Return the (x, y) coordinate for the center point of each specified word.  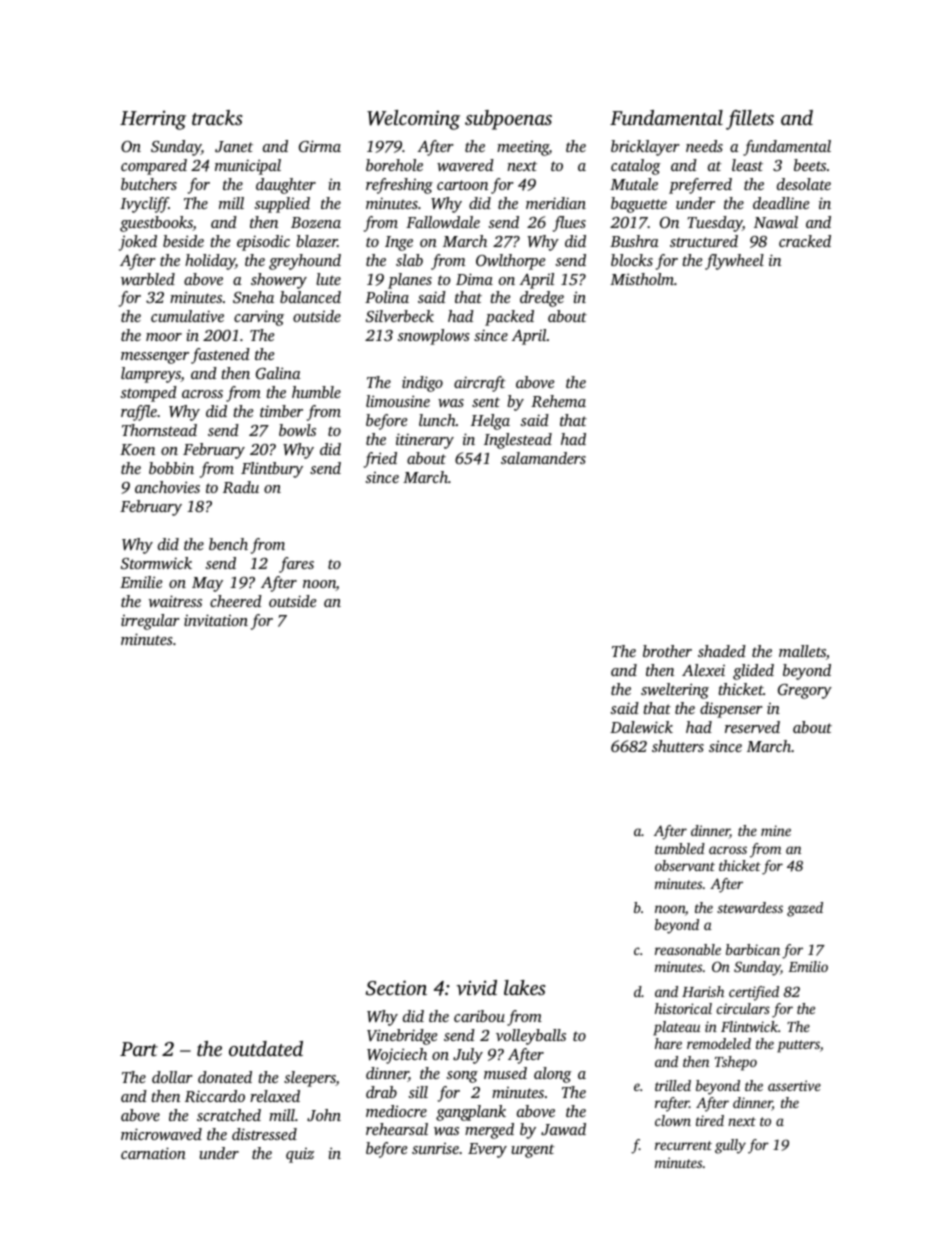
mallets (802, 651)
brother (667, 651)
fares (296, 565)
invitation (216, 620)
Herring (153, 120)
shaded (722, 651)
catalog (636, 167)
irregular (150, 622)
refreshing (399, 186)
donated (225, 1077)
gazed (805, 909)
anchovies (167, 487)
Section (396, 988)
